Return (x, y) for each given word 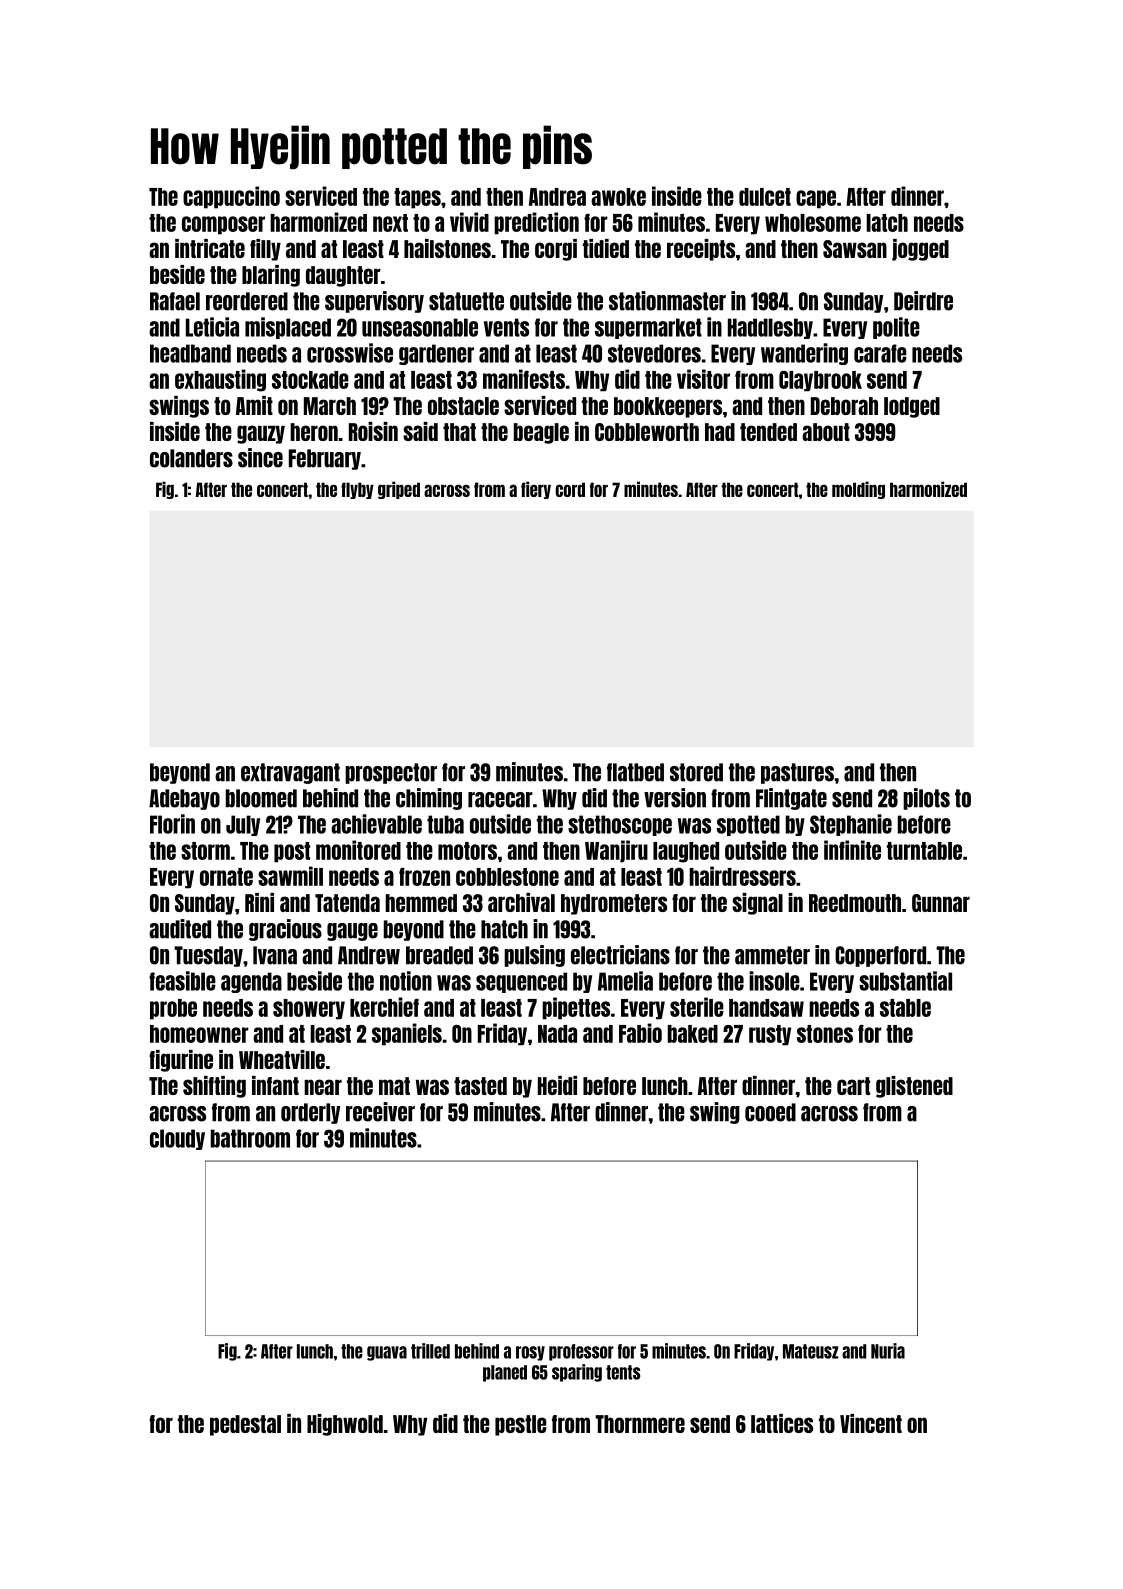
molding (858, 490)
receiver (380, 1112)
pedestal (245, 1425)
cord (570, 489)
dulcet (765, 197)
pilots (926, 799)
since (260, 458)
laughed (686, 852)
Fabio (640, 1033)
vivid (469, 222)
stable (905, 1008)
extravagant (290, 773)
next (390, 223)
